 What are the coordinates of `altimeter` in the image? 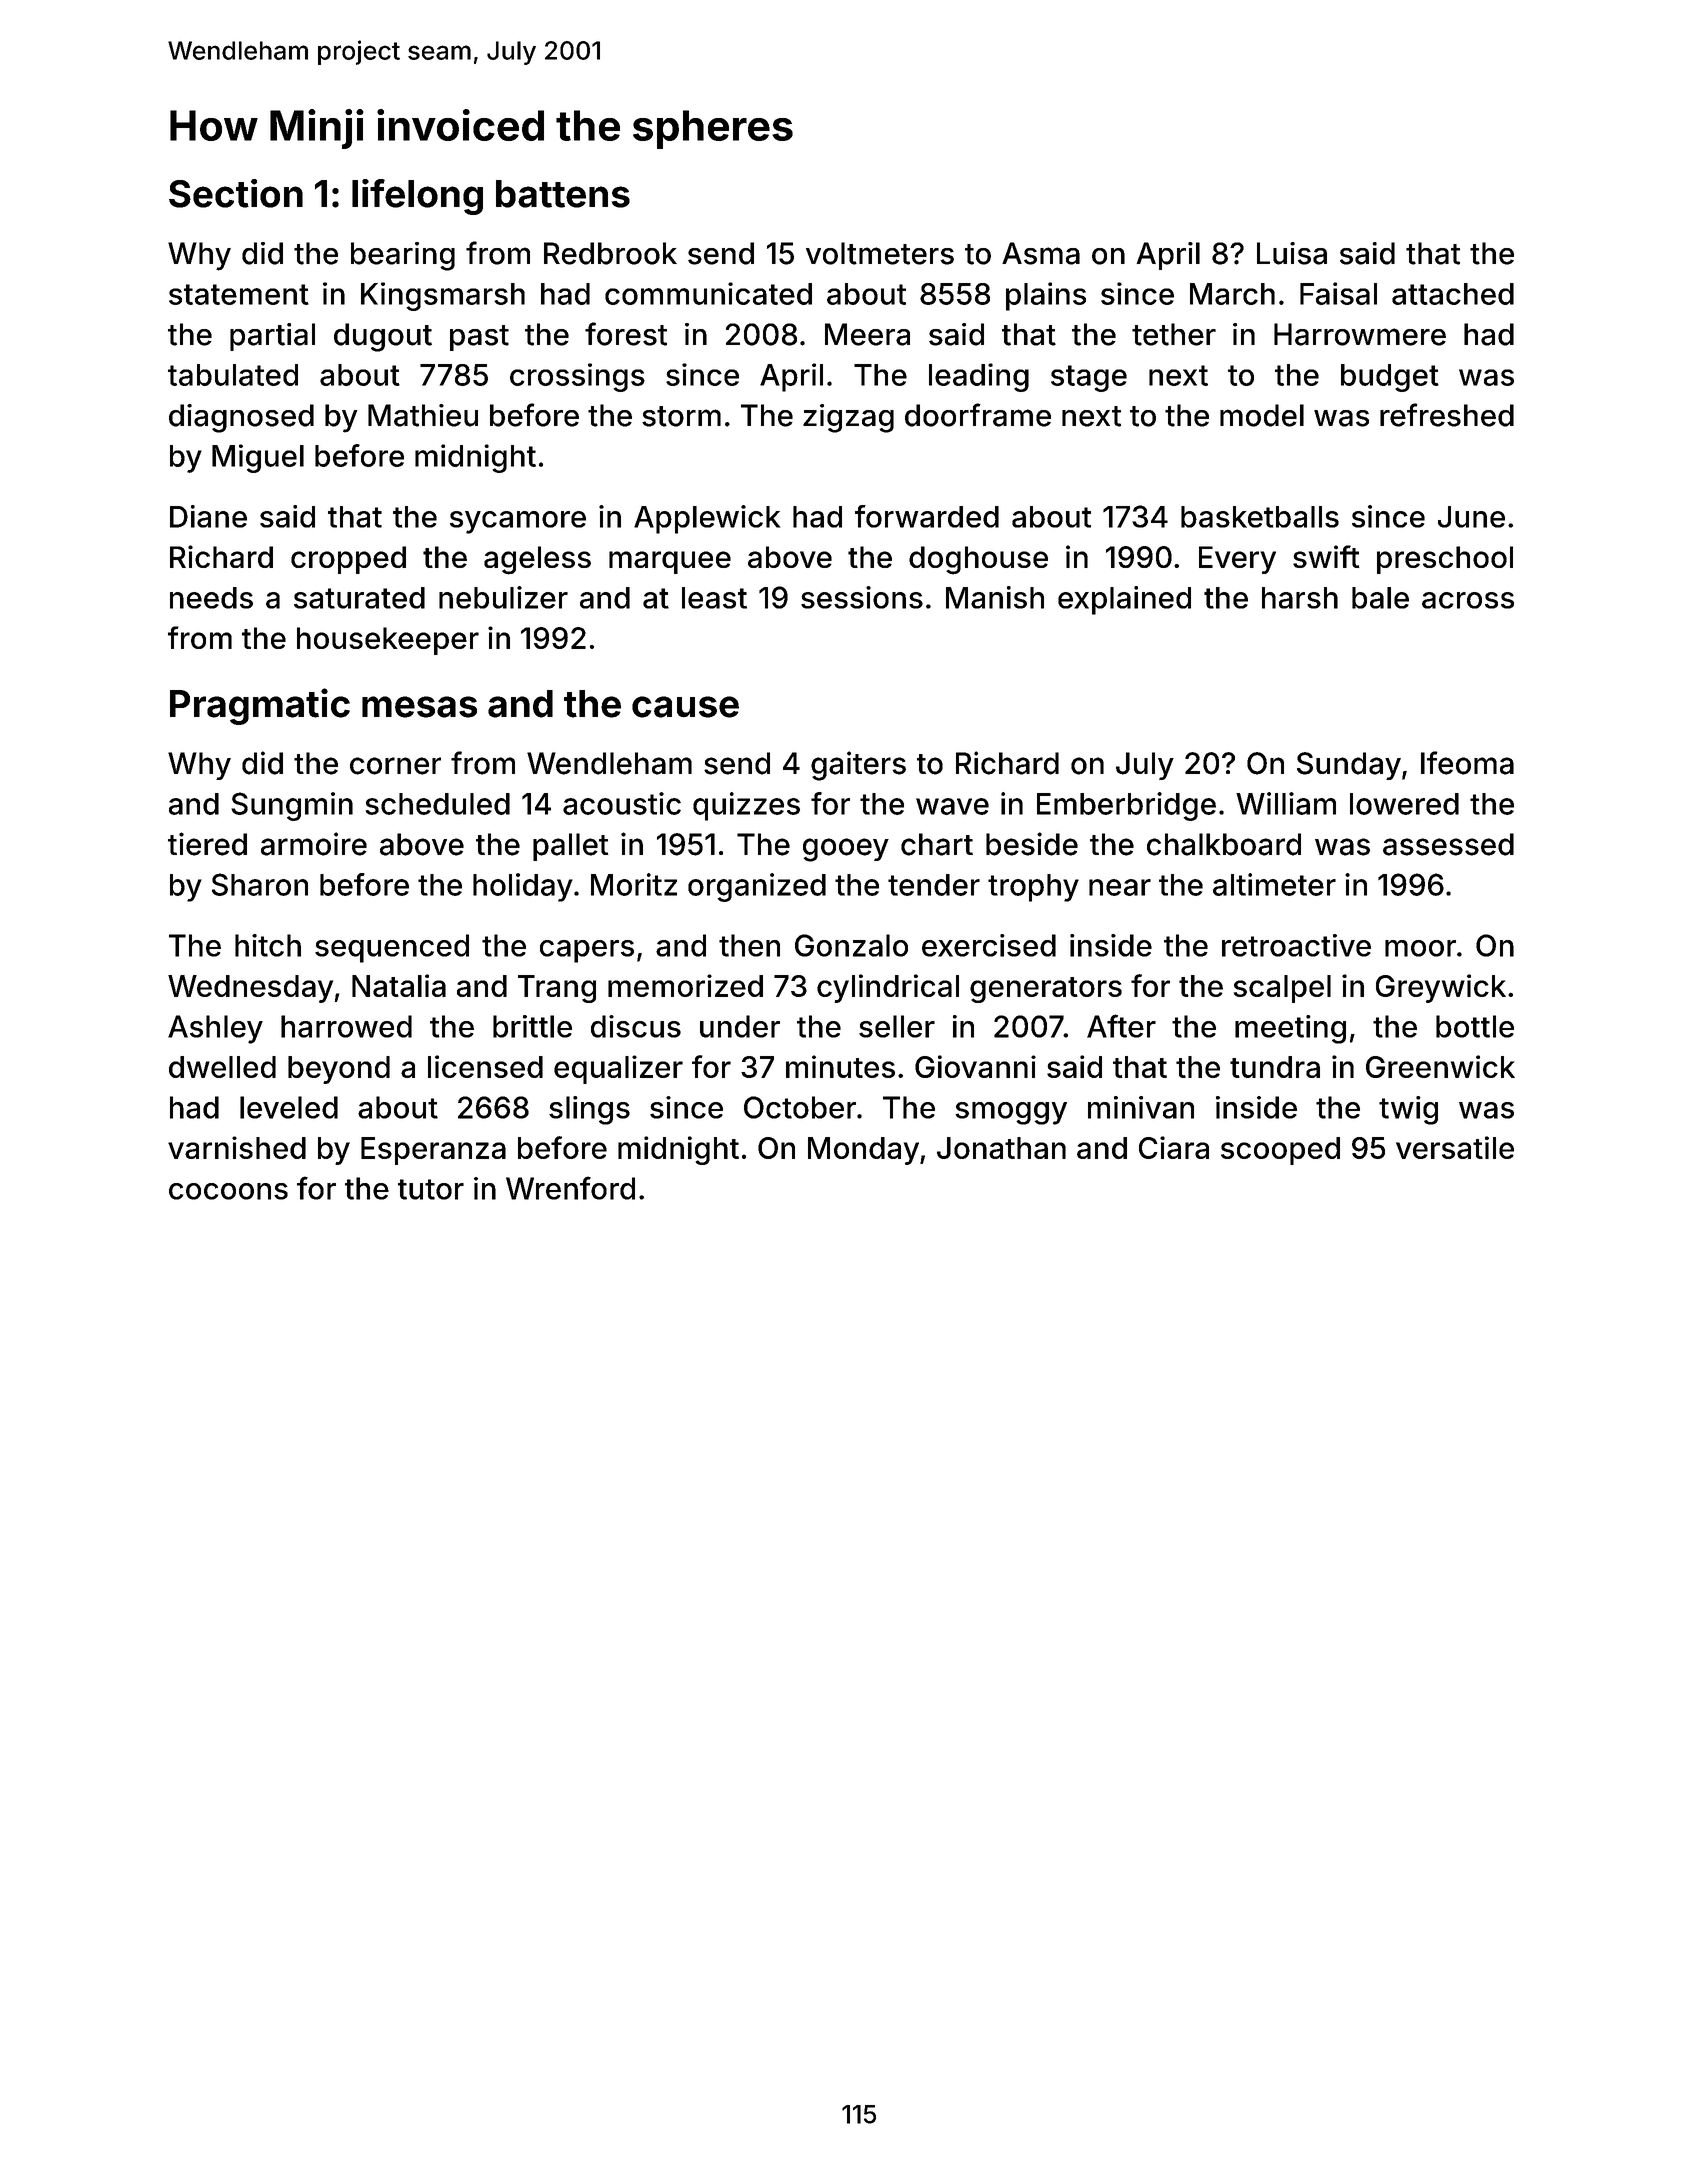 It's located at (1274, 884).
